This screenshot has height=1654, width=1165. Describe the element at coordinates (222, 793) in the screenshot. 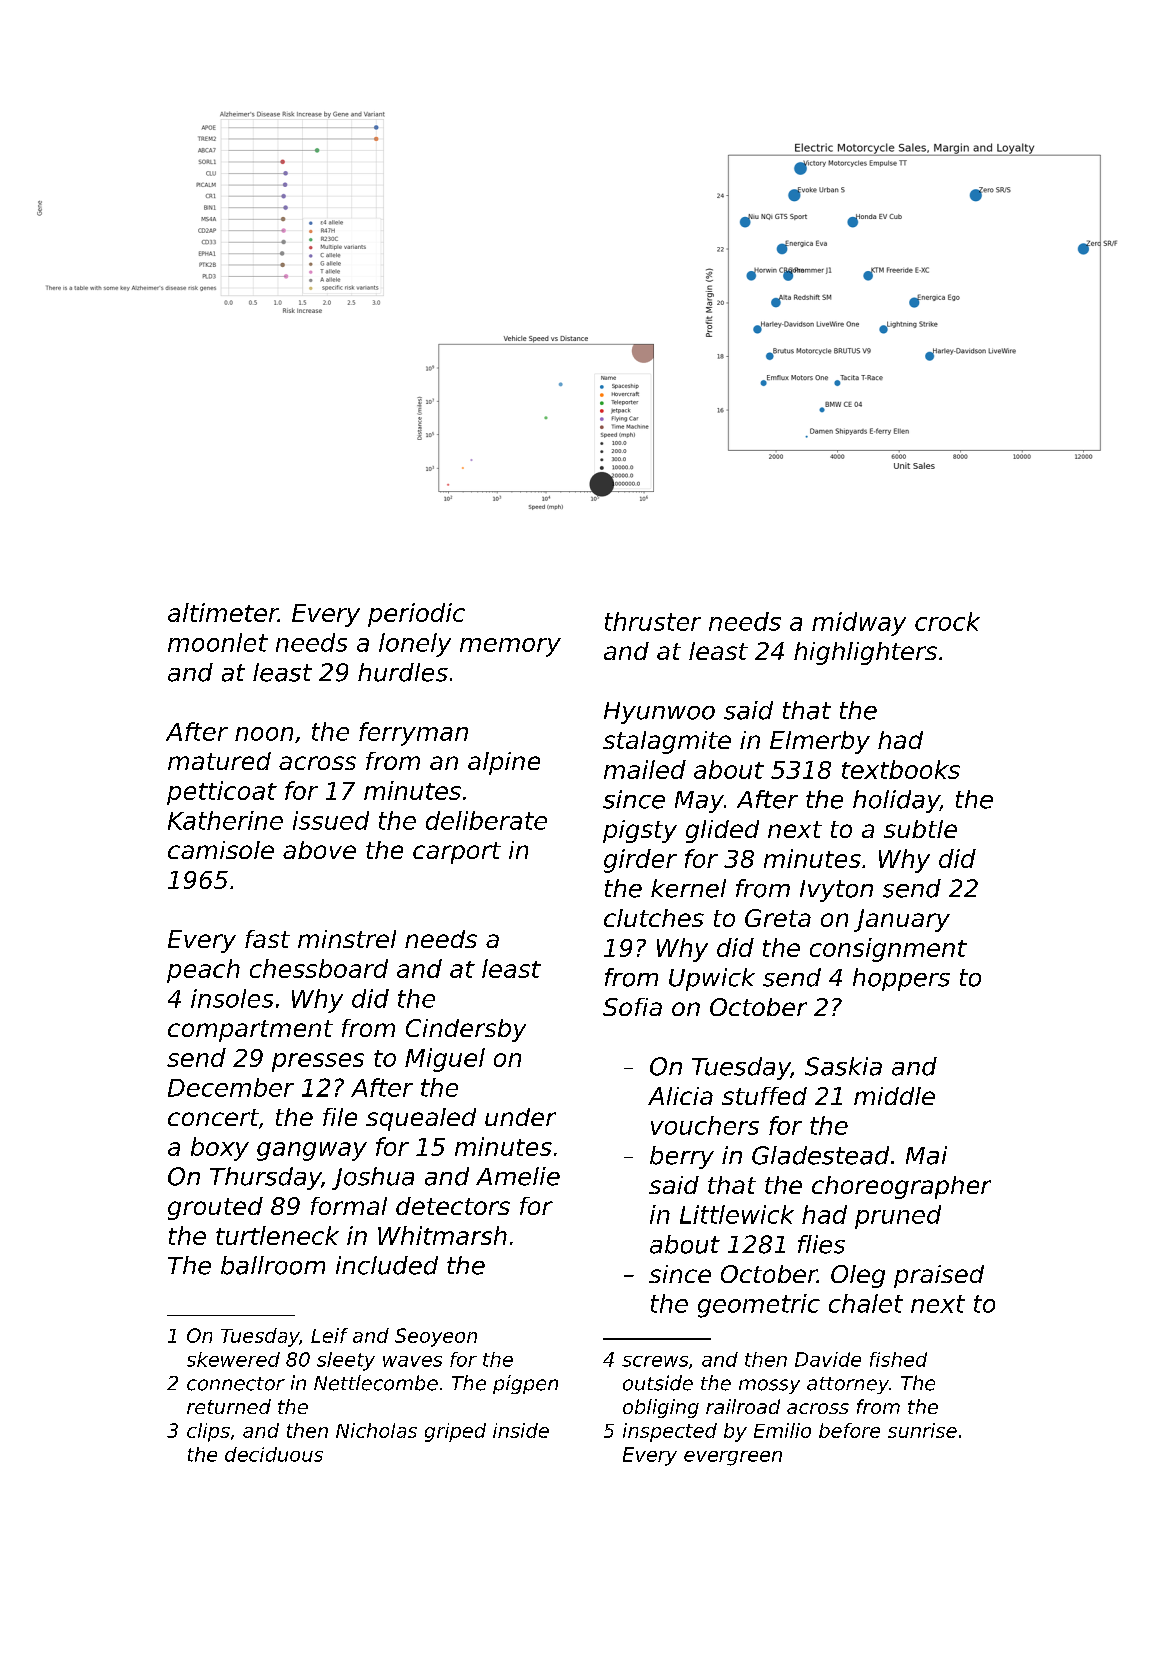

I see `petticoat` at that location.
